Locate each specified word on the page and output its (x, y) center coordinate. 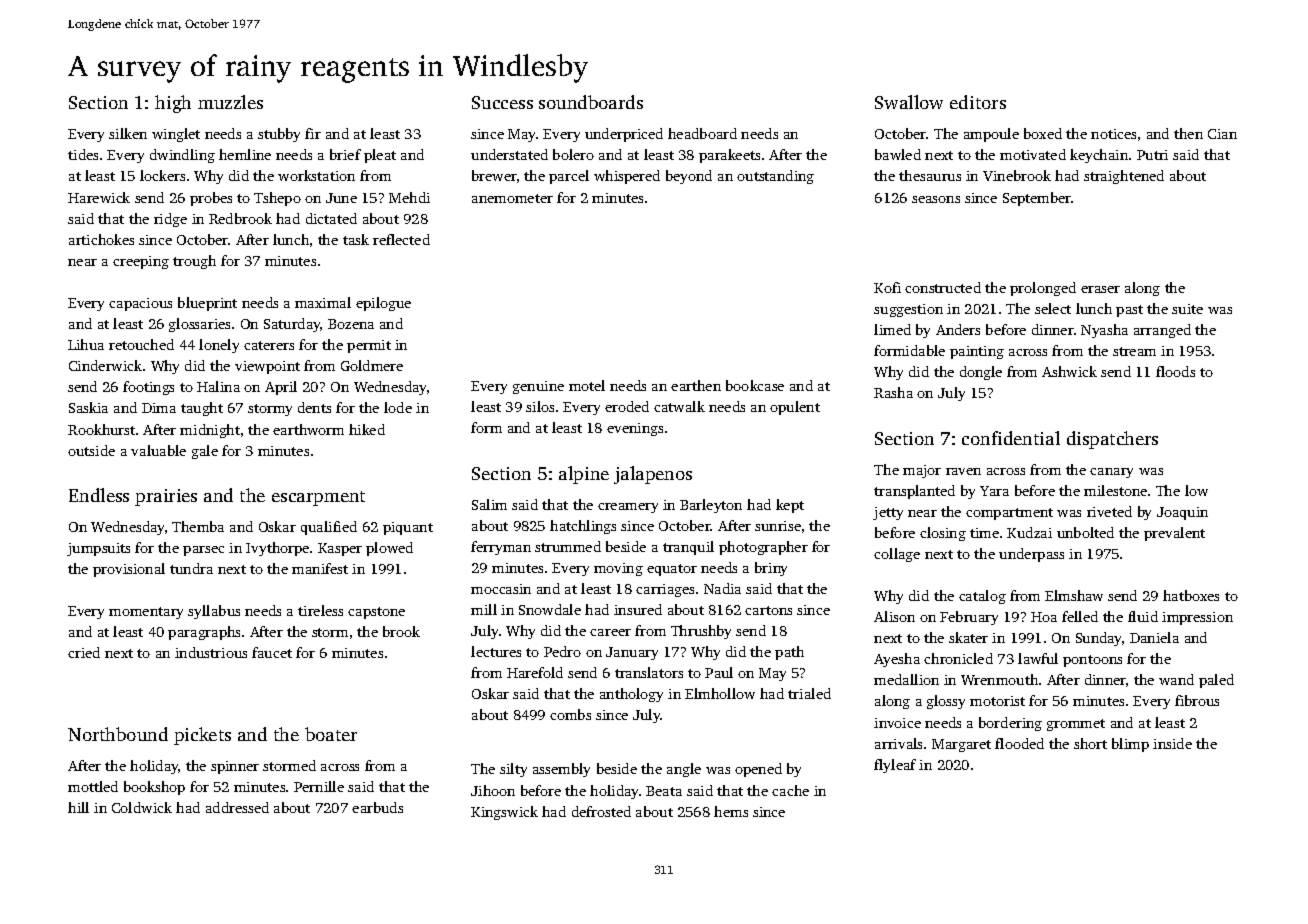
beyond (689, 177)
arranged (1162, 331)
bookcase (755, 385)
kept (790, 506)
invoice (897, 723)
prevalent (1174, 534)
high (173, 104)
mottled (93, 786)
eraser (1100, 289)
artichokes (101, 239)
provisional (129, 570)
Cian (1222, 134)
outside (91, 450)
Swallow (909, 102)
